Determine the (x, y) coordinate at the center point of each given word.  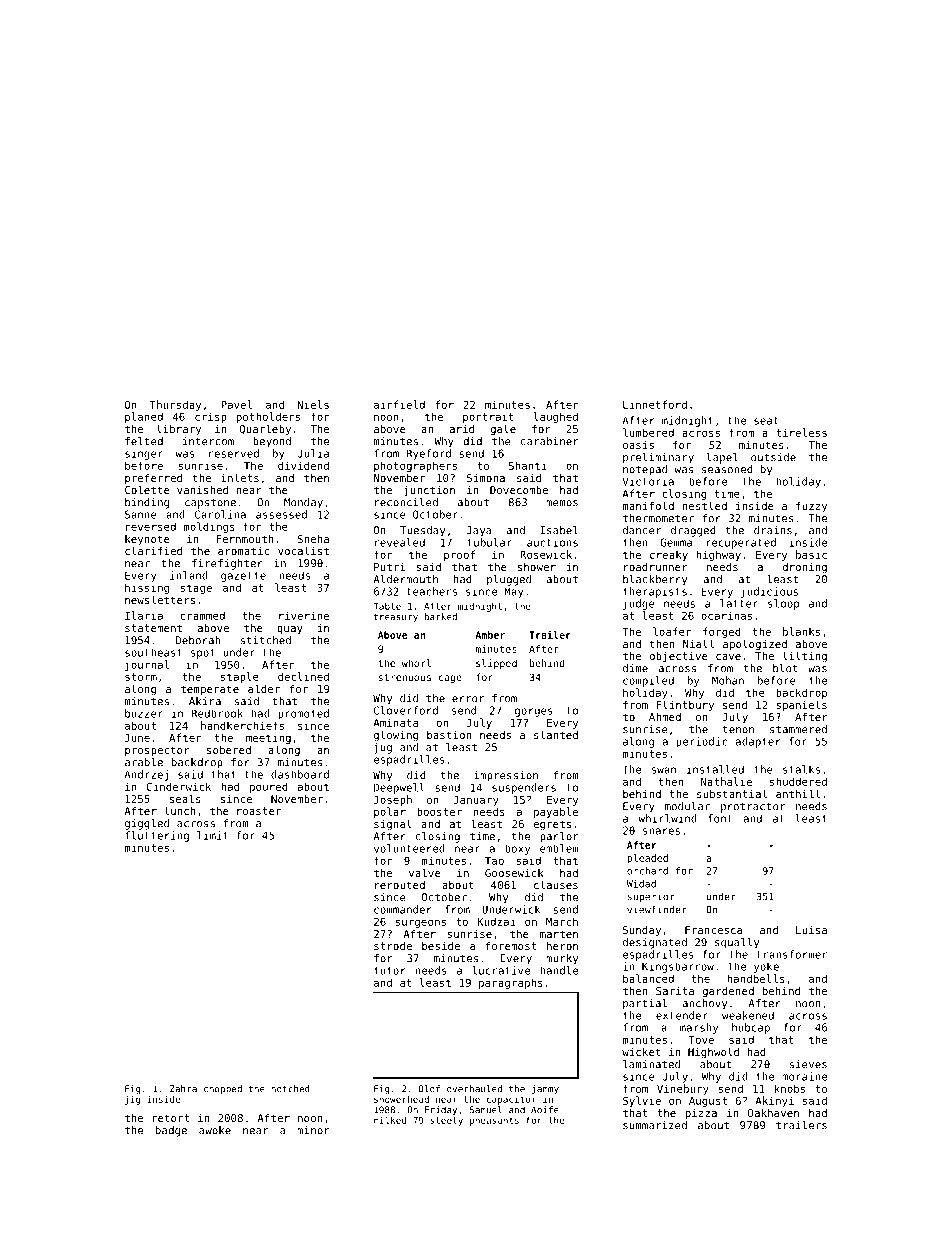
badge (171, 1131)
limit (212, 835)
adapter (758, 742)
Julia (313, 453)
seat (766, 421)
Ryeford (429, 454)
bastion (449, 735)
